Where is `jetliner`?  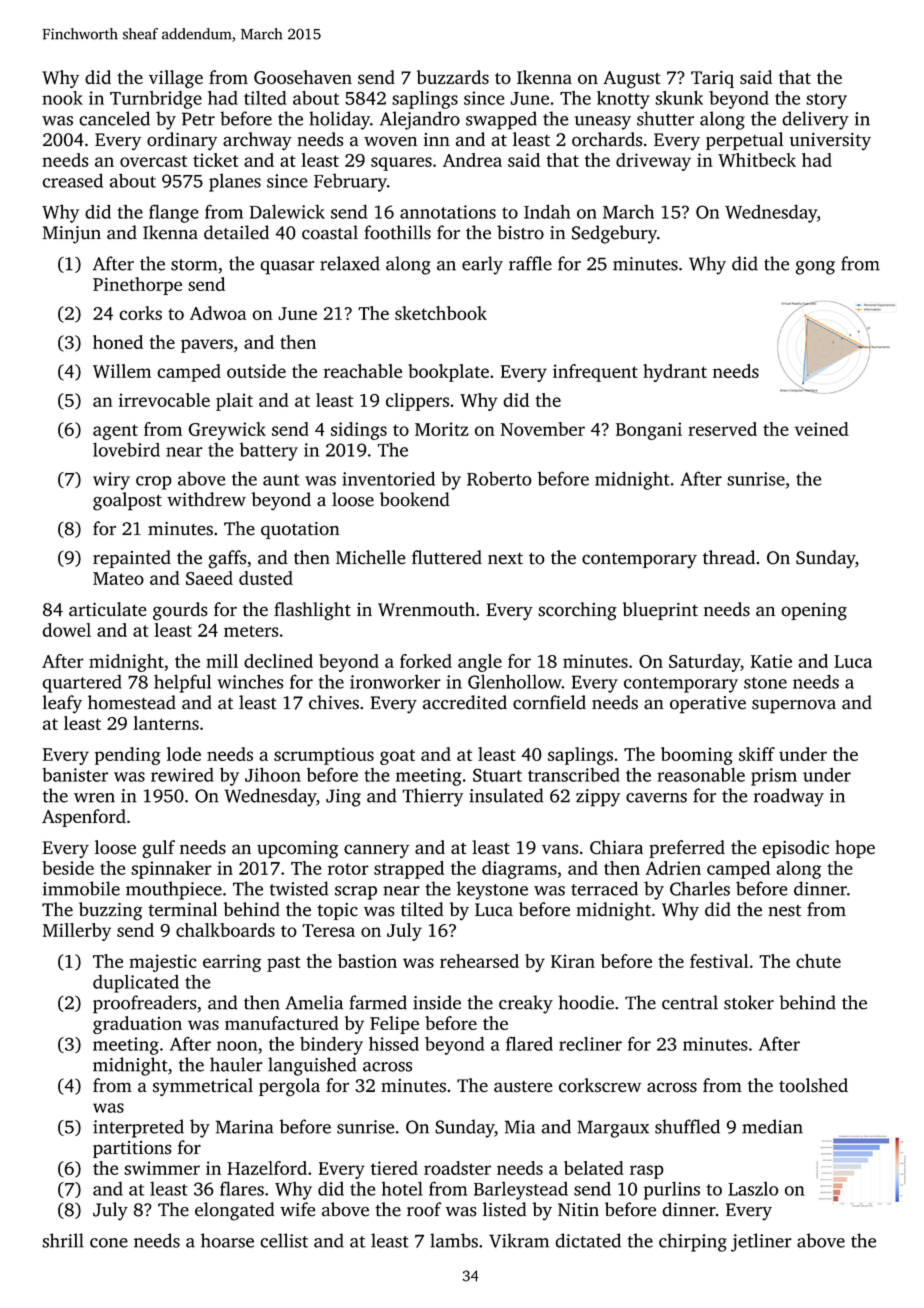 jetliner is located at coordinates (761, 1242).
